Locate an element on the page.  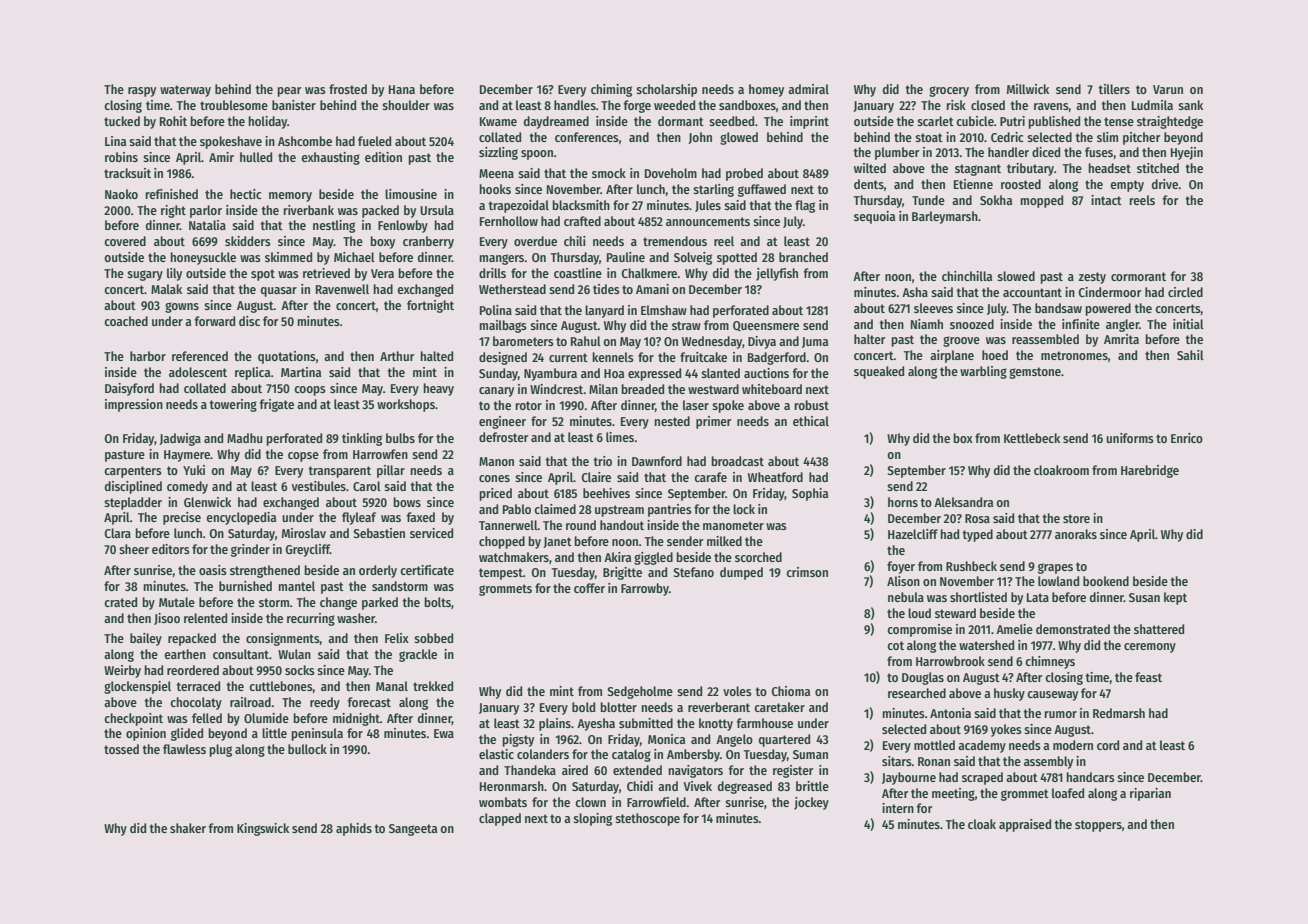
watchmakers is located at coordinates (514, 557).
